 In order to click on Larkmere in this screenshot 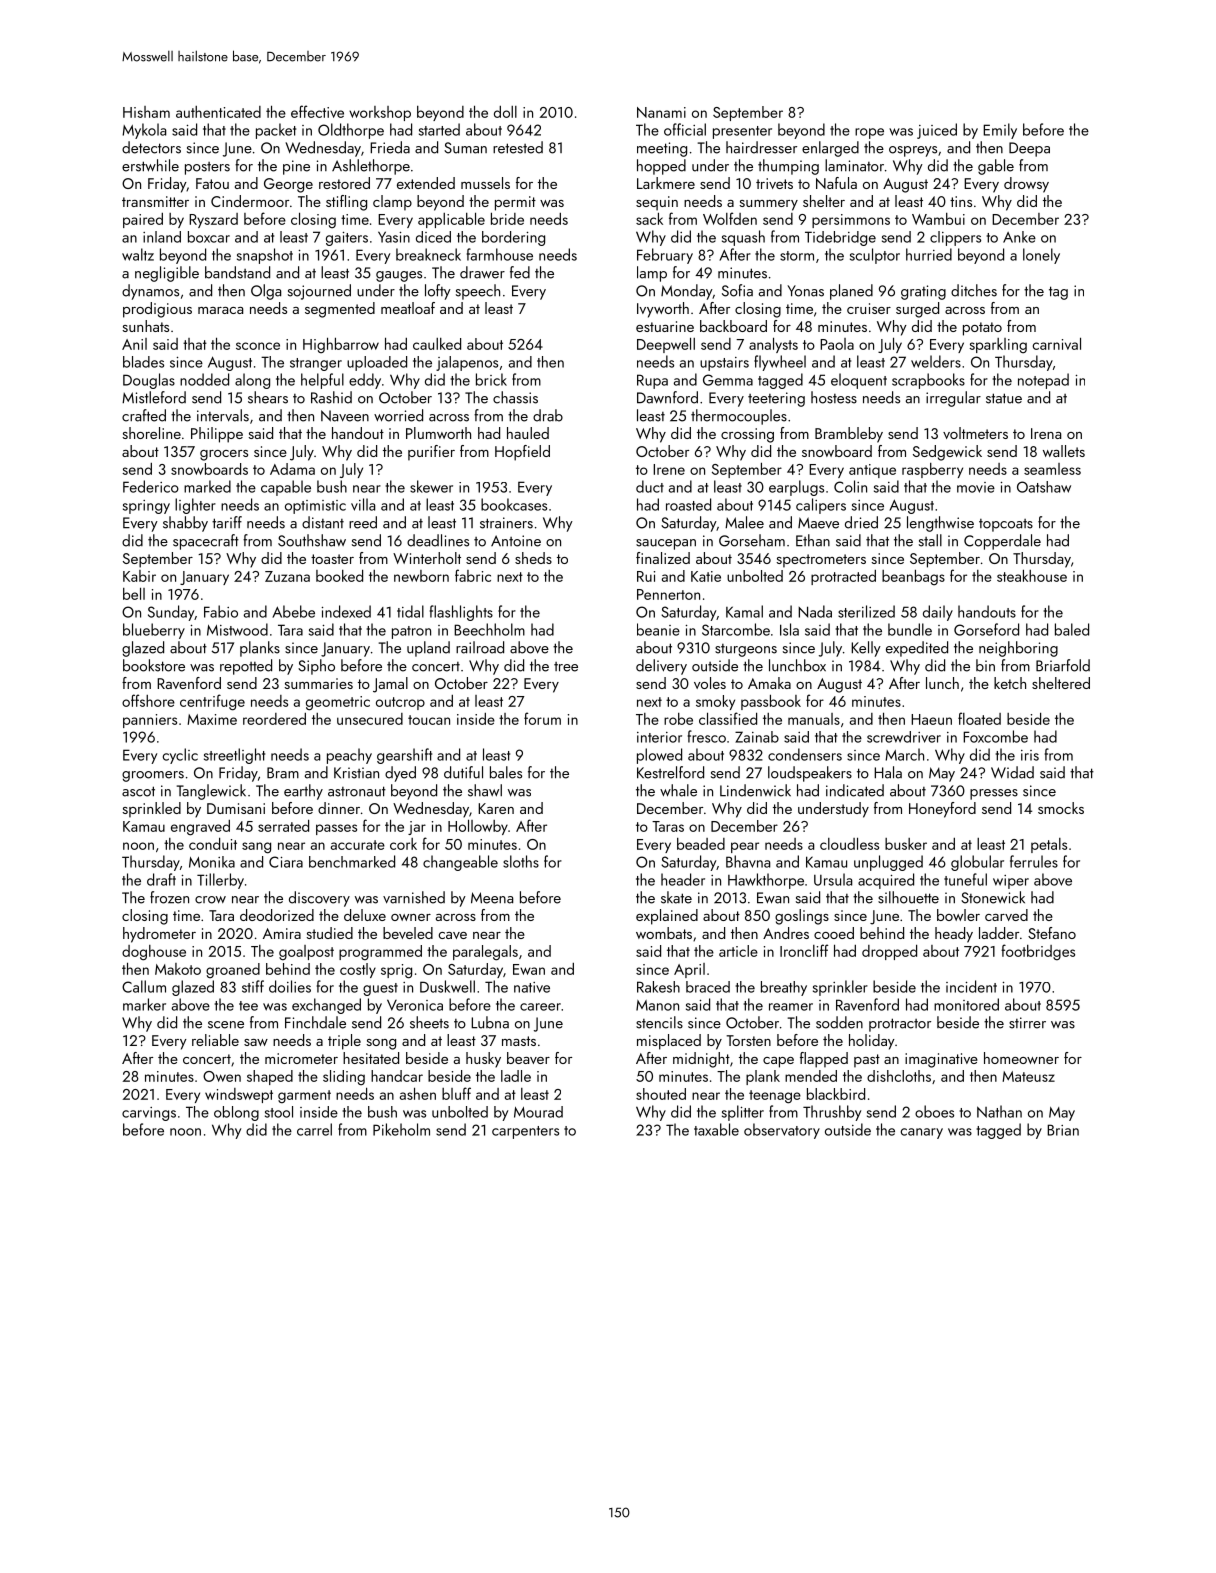, I will do `click(666, 183)`.
